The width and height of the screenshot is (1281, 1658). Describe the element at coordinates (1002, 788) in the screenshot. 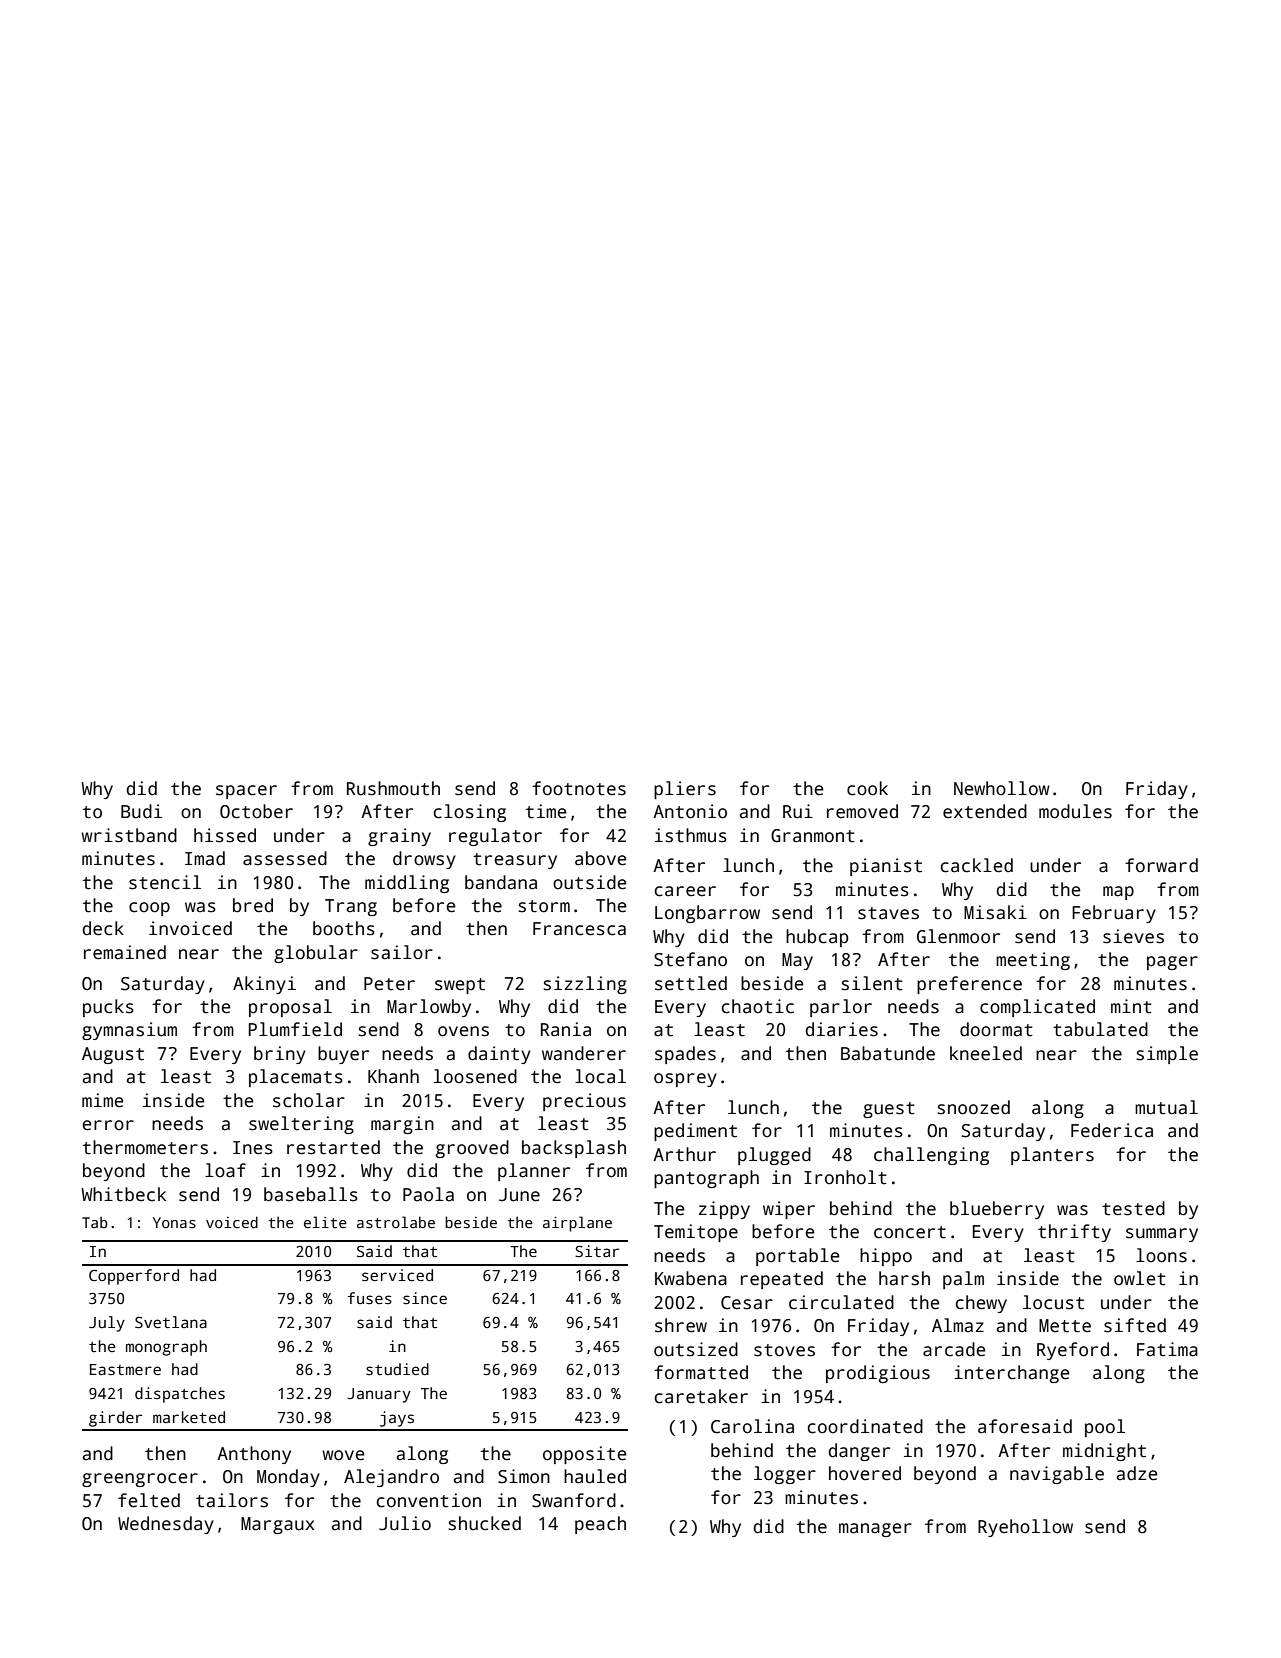

I see `Newhollow` at that location.
